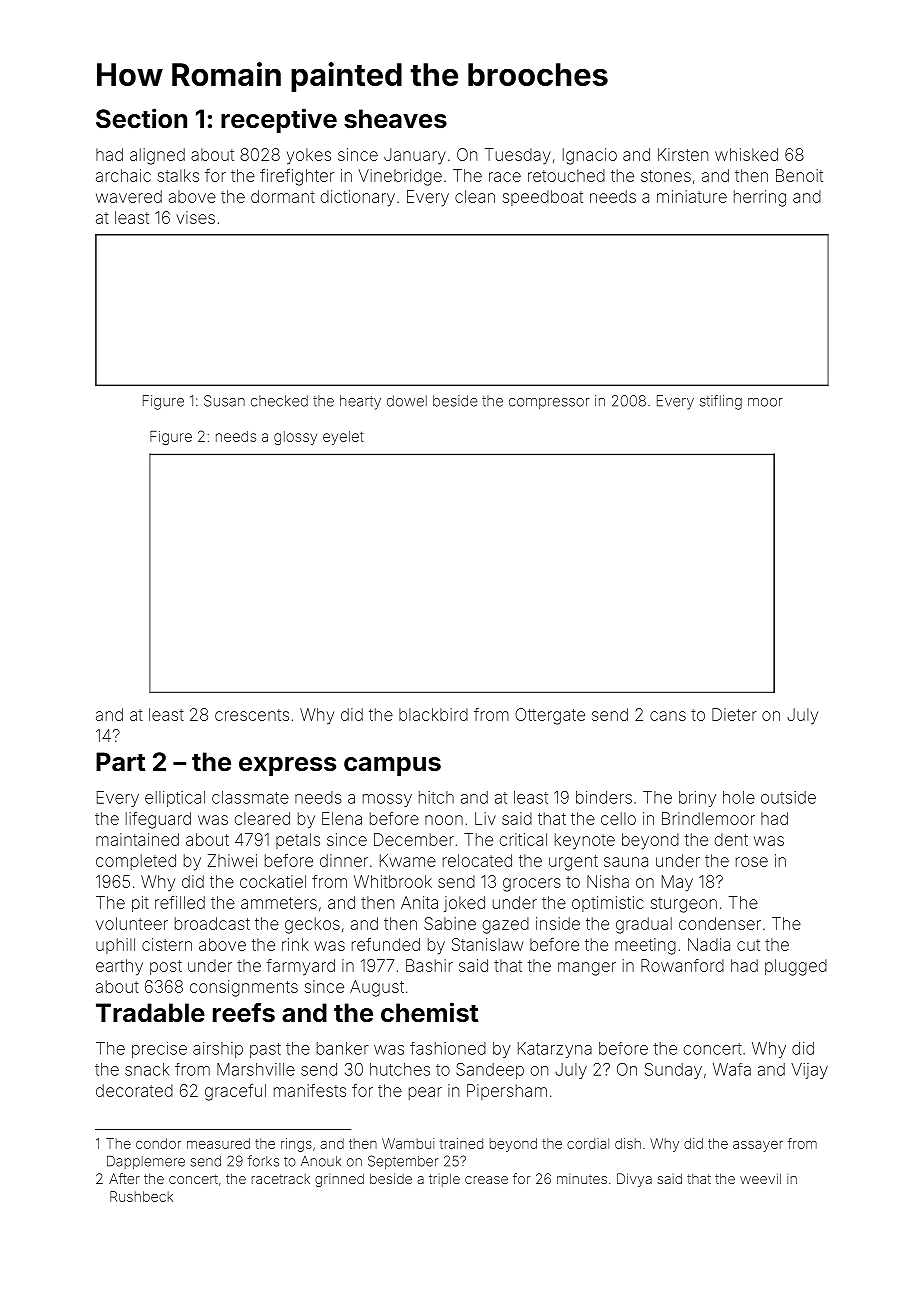 This document has width=924, height=1308. Describe the element at coordinates (758, 1146) in the document. I see `assayer` at that location.
